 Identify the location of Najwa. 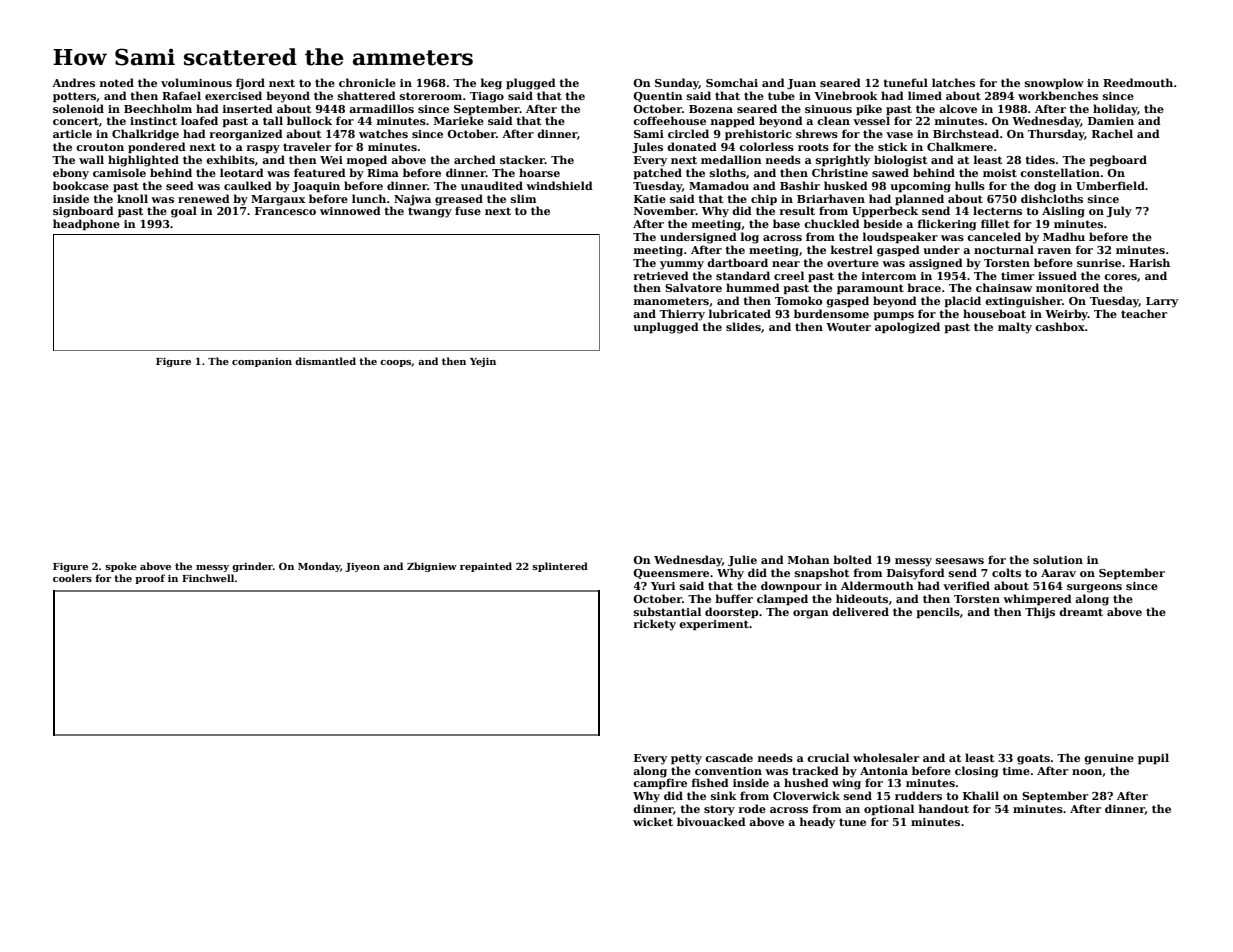
(412, 200).
